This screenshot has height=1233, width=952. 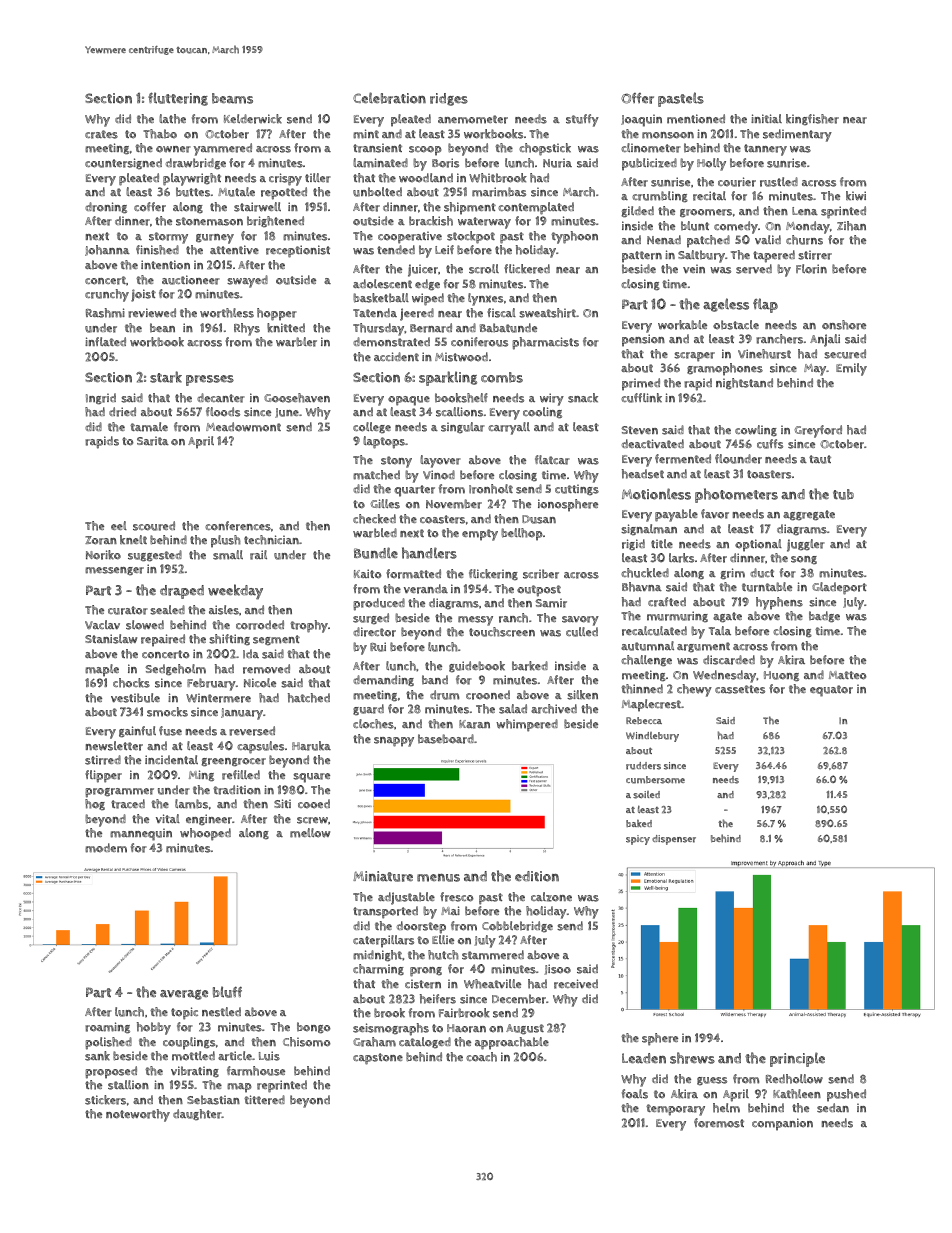 I want to click on stuffy, so click(x=582, y=120).
